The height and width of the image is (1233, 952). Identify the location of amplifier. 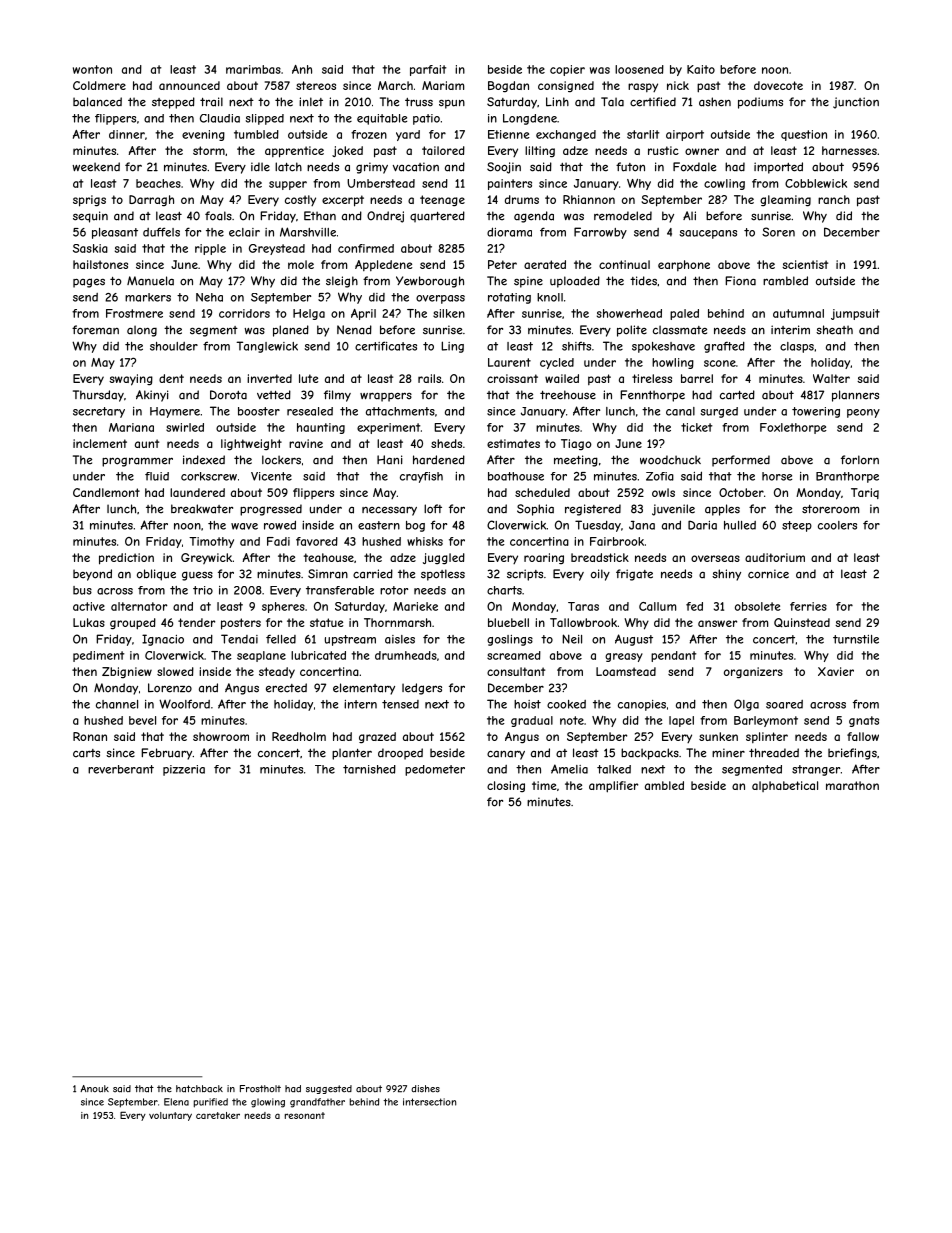
(613, 787).
